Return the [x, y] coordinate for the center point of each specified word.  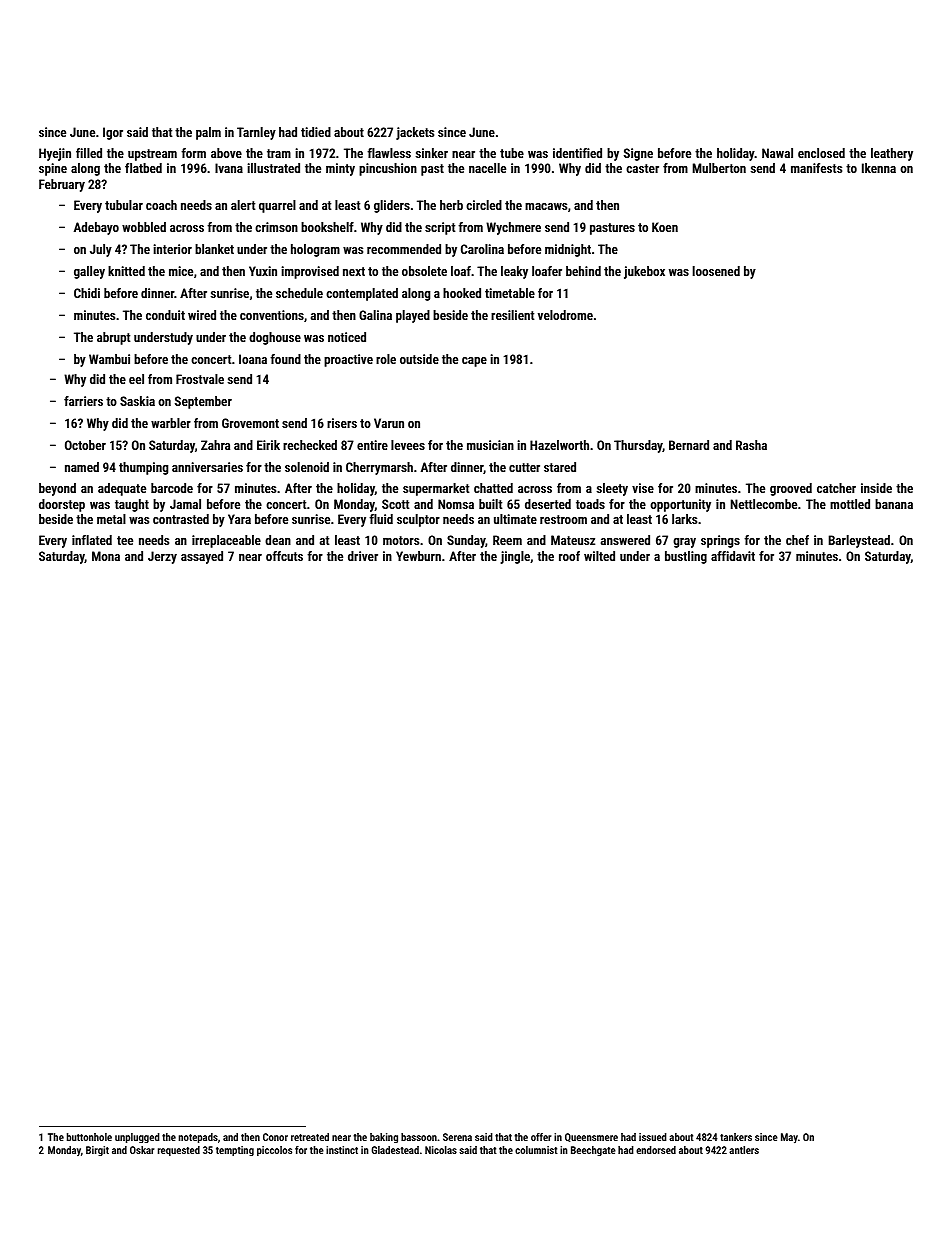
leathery [892, 154]
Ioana [253, 359]
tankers [736, 1137]
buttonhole [89, 1137]
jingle [515, 557]
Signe [638, 154]
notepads [198, 1138]
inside [876, 488]
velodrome [565, 315]
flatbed [143, 168]
